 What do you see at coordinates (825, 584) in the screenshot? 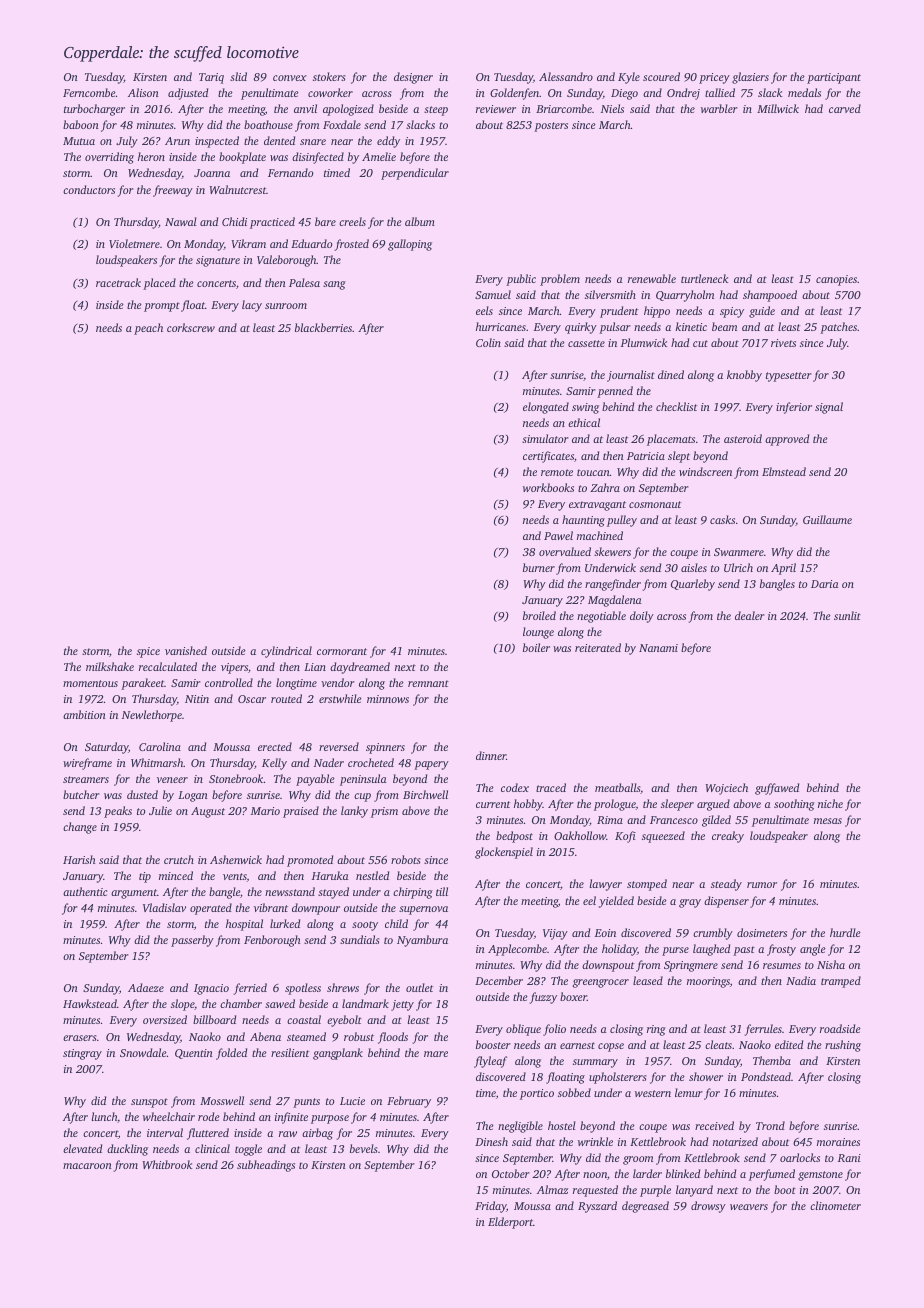
I see `Daria` at bounding box center [825, 584].
